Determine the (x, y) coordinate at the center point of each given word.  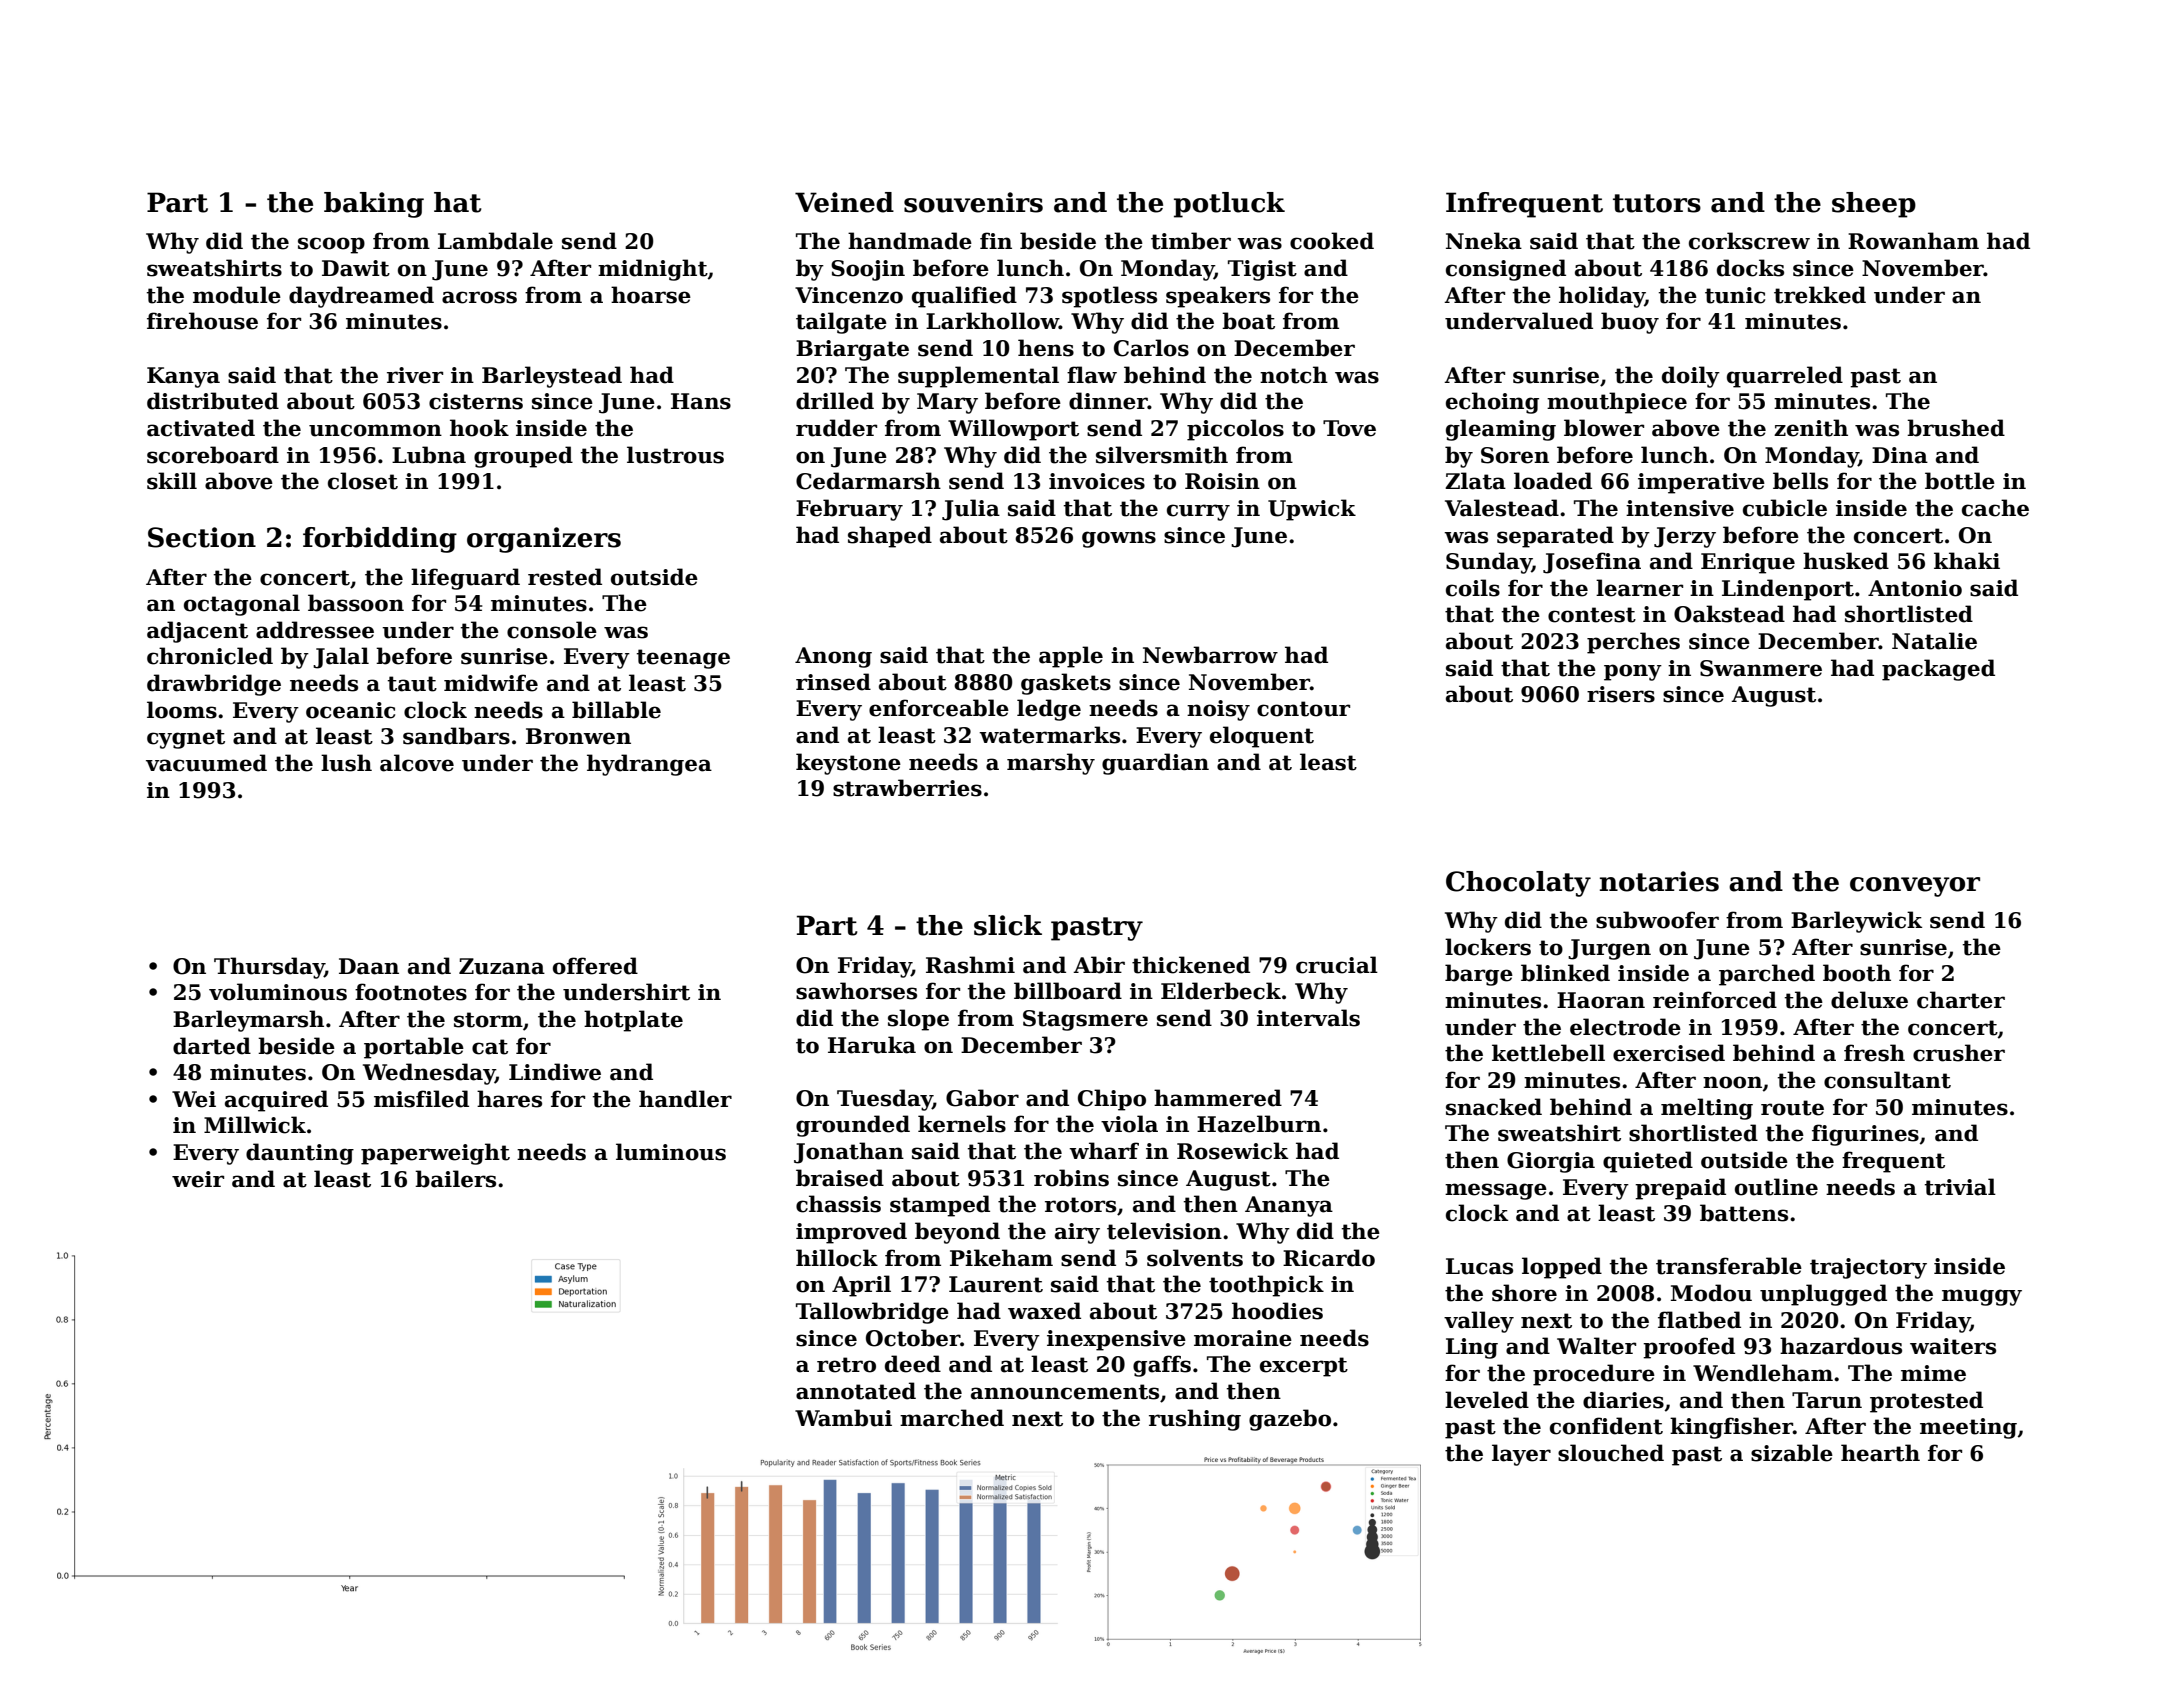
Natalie (1934, 641)
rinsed (833, 682)
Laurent (996, 1284)
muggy (1982, 1297)
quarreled (1785, 377)
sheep (1874, 205)
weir (198, 1179)
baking (374, 205)
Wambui (843, 1418)
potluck (1229, 205)
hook (479, 428)
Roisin (1222, 481)
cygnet (186, 739)
